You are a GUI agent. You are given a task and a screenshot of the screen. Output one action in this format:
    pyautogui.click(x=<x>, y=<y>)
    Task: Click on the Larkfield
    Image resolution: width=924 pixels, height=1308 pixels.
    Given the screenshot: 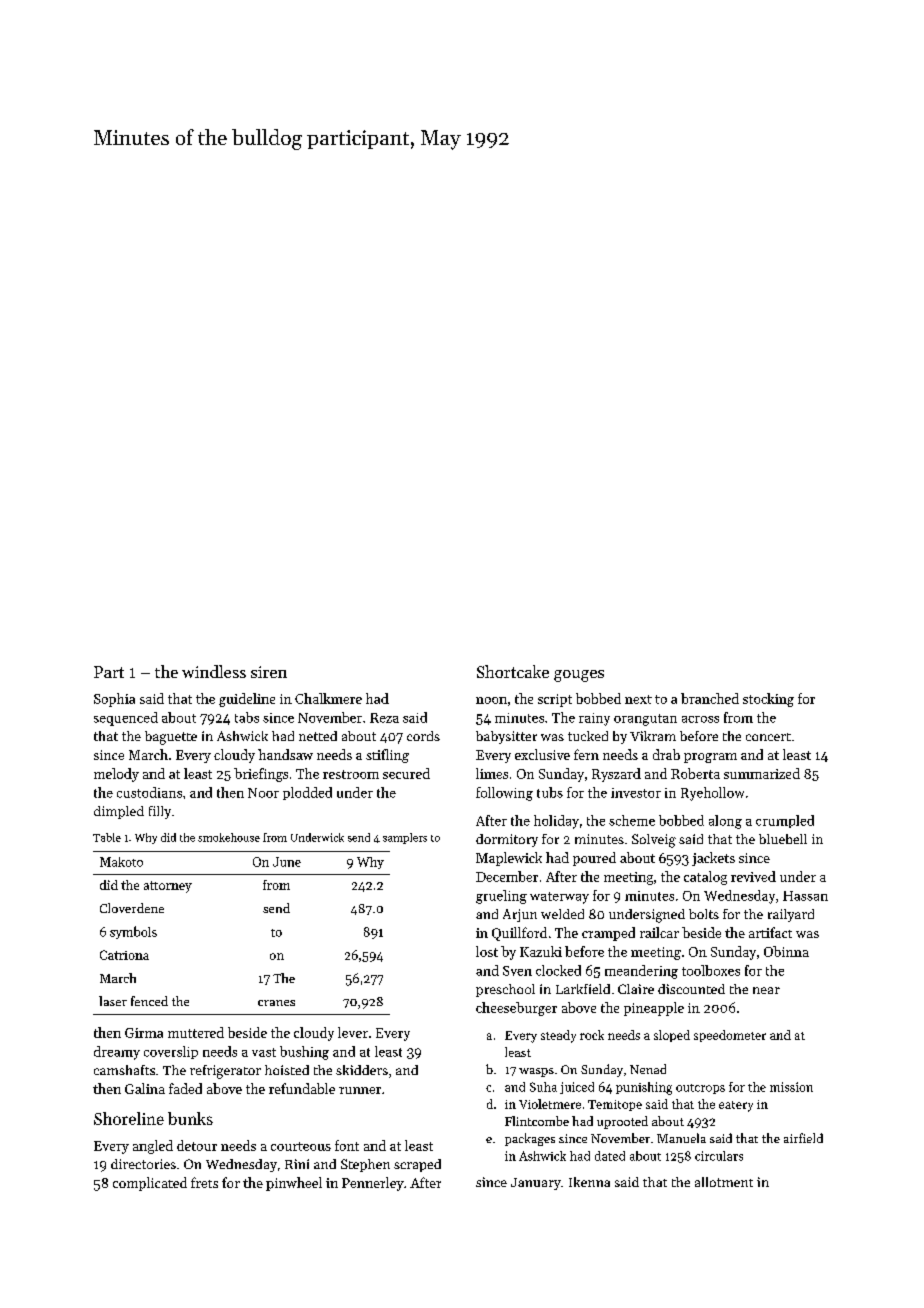 What is the action you would take?
    pyautogui.click(x=583, y=989)
